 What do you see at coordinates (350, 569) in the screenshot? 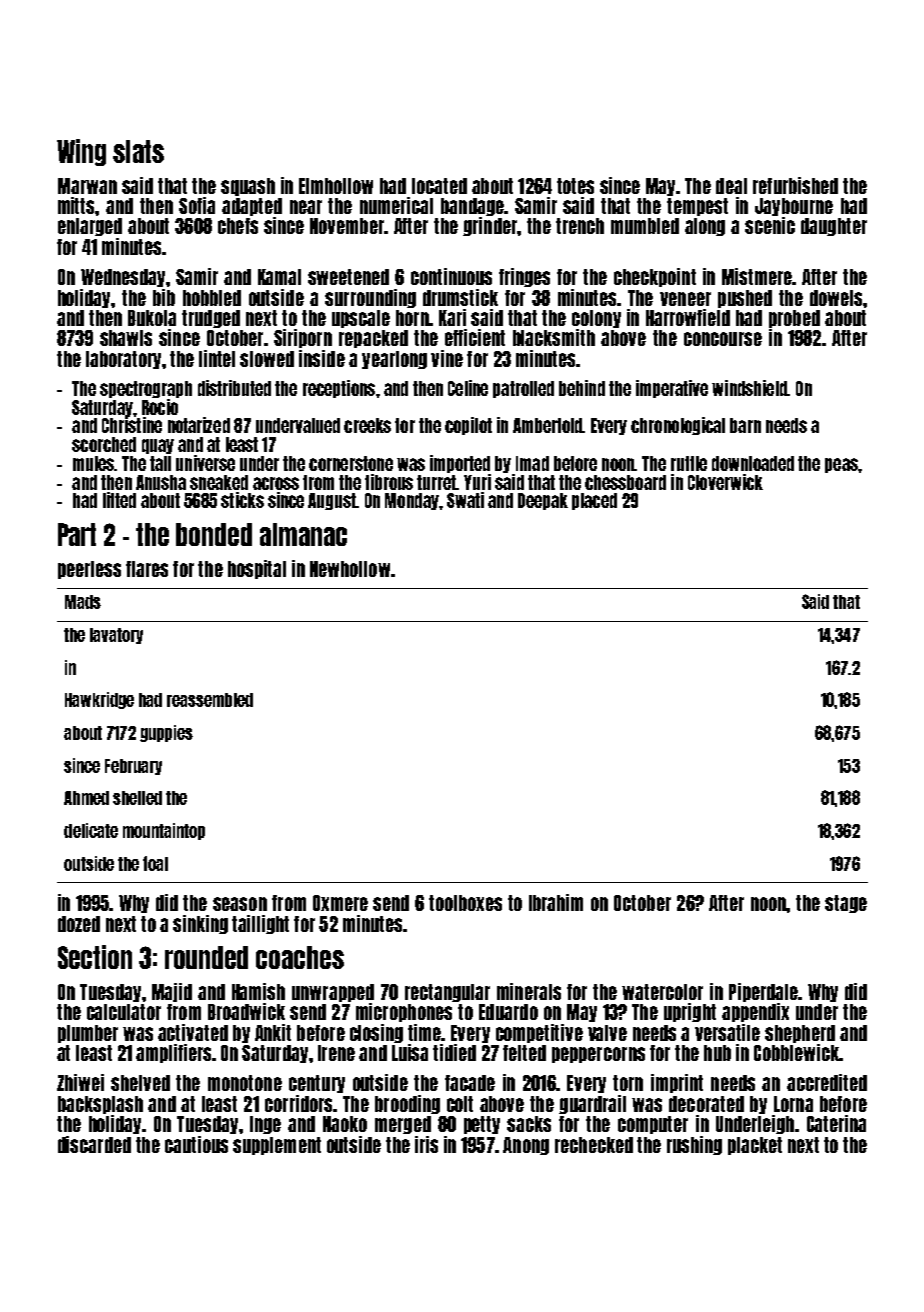
I see `Newhollow` at bounding box center [350, 569].
